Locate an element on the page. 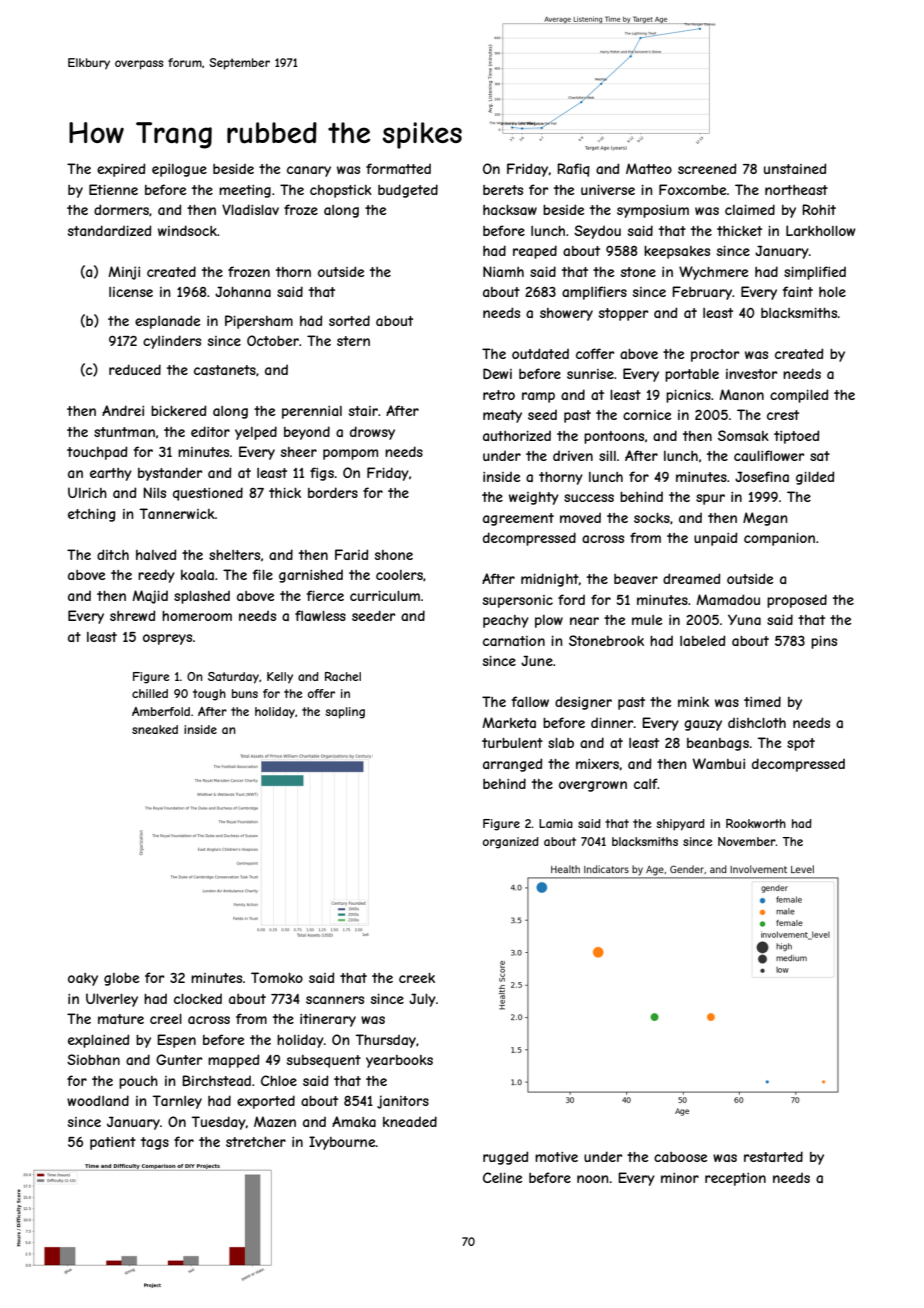 This page has height=1308, width=924. Ivybourne is located at coordinates (342, 1143).
